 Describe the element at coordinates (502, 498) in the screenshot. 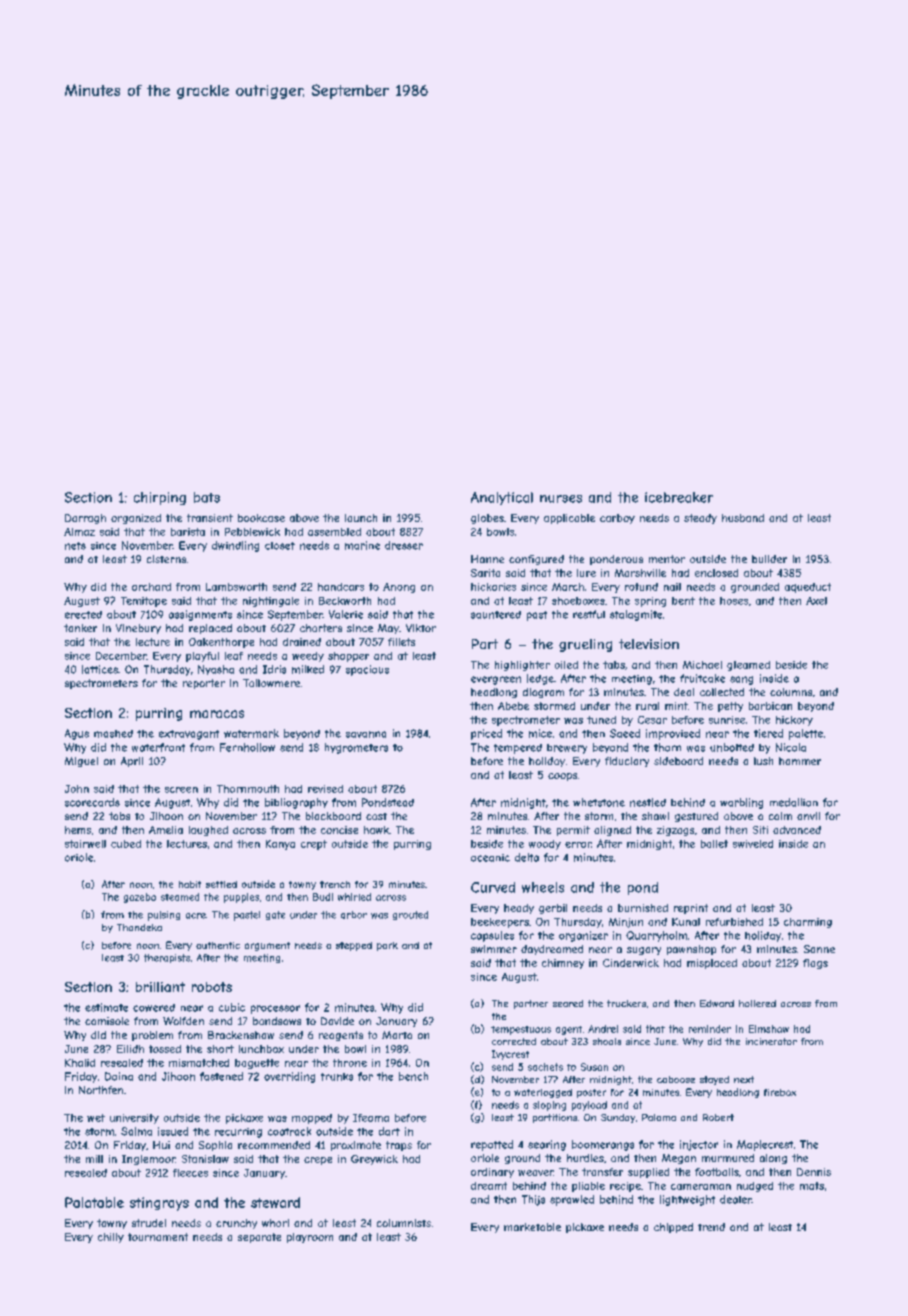

I see `Analytical` at that location.
